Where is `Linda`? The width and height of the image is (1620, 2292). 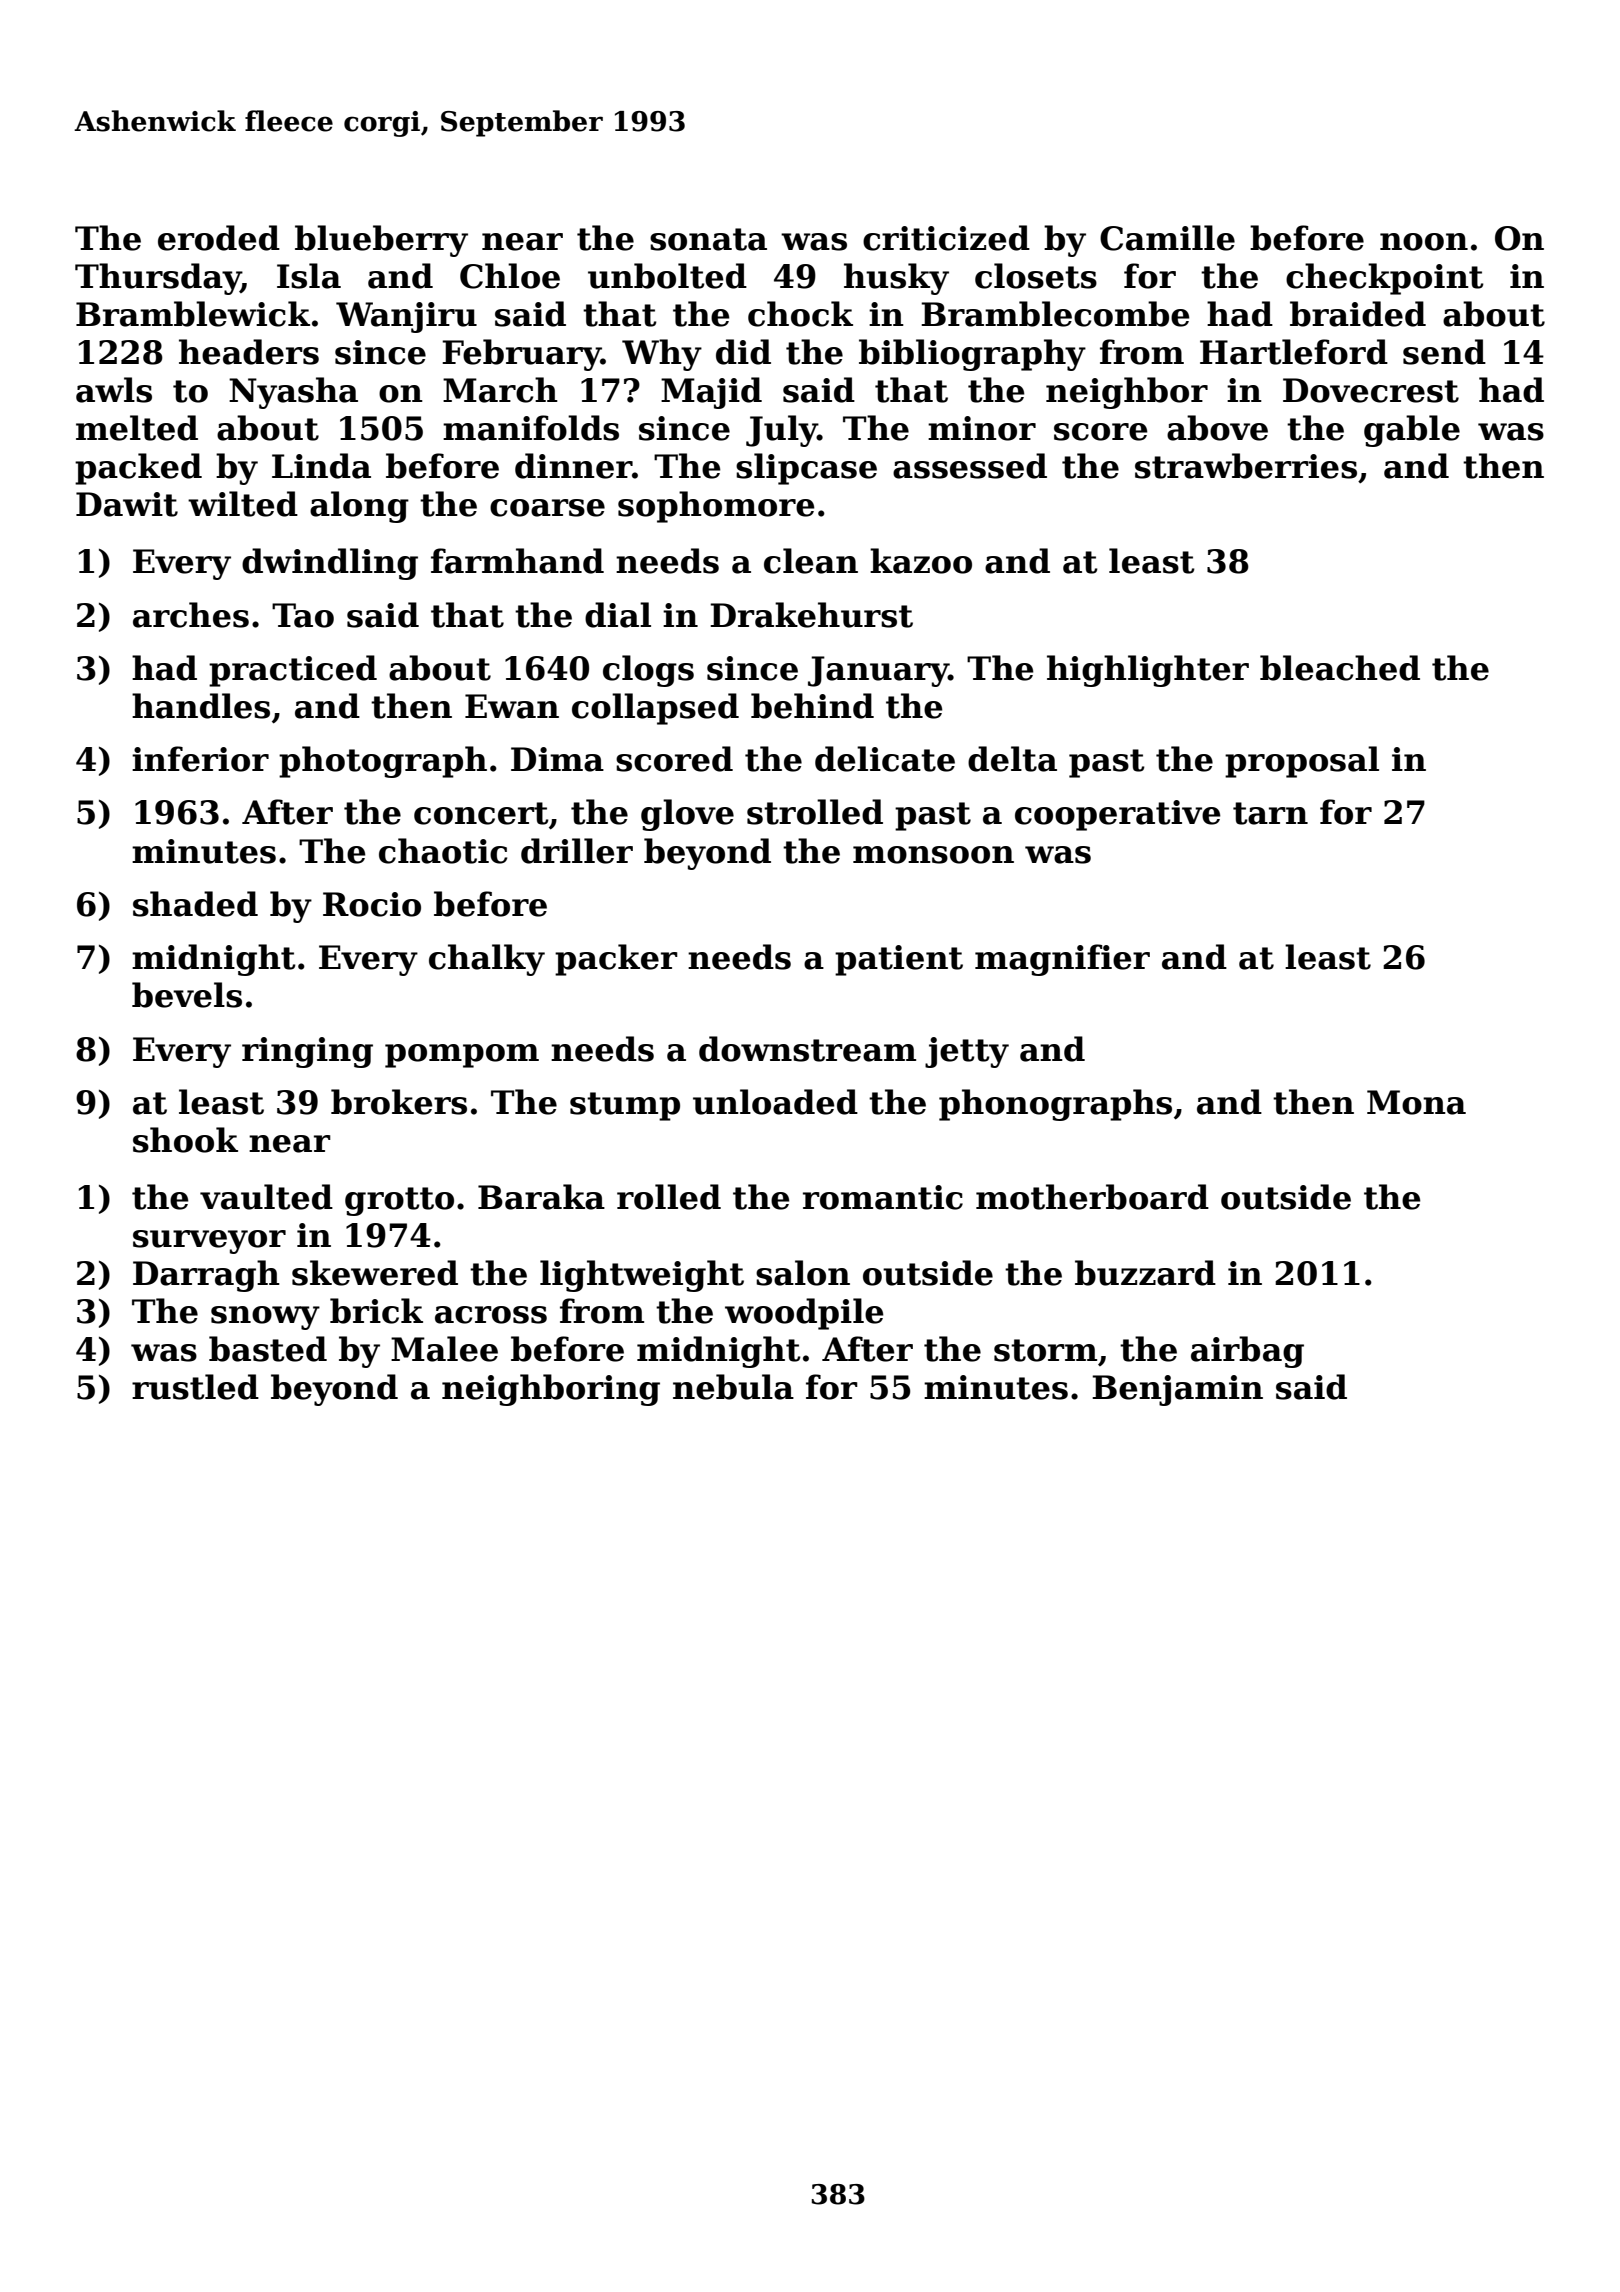
Linda is located at coordinates (321, 466).
